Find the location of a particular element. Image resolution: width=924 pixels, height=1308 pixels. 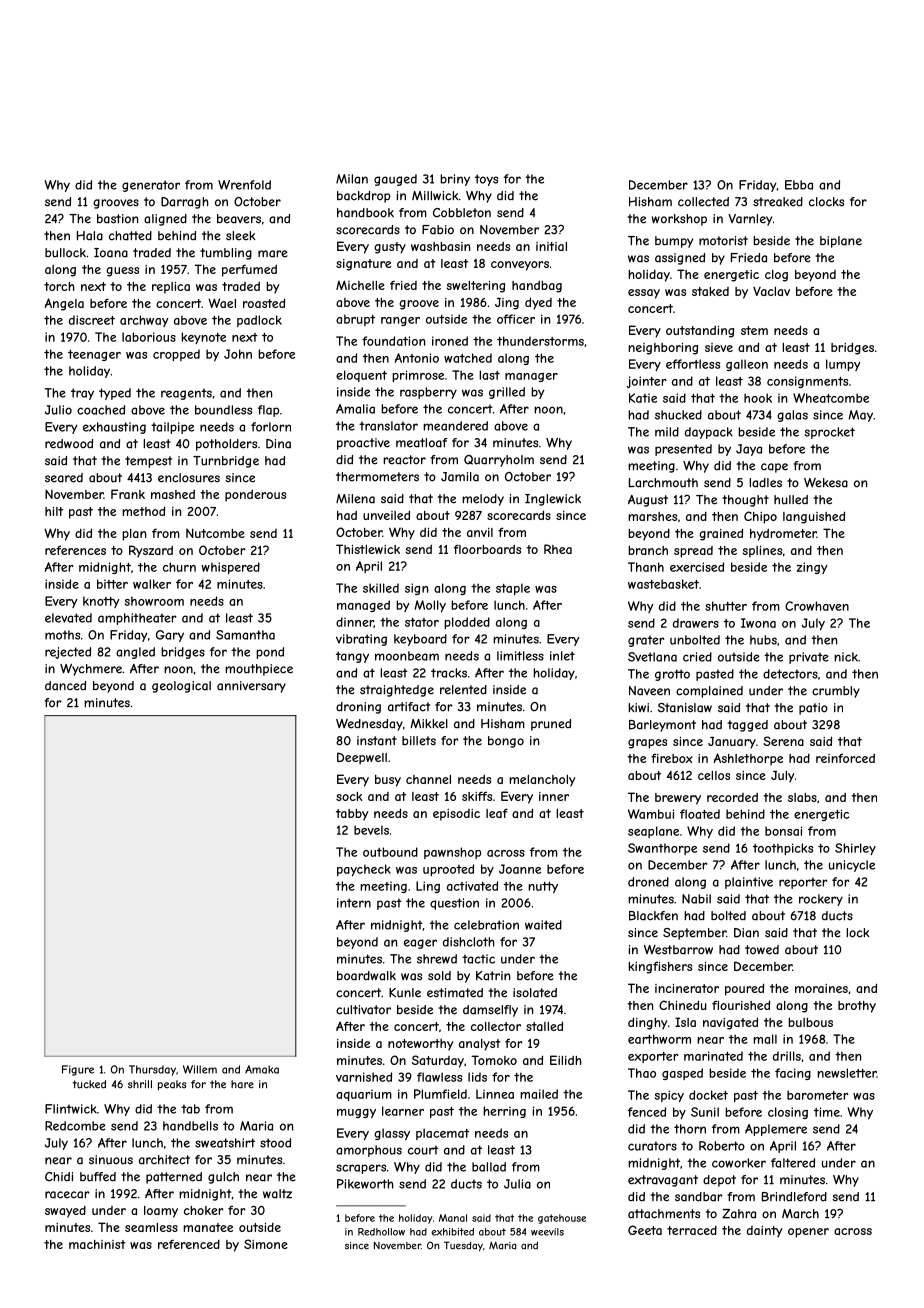

Wrenfold is located at coordinates (244, 185).
